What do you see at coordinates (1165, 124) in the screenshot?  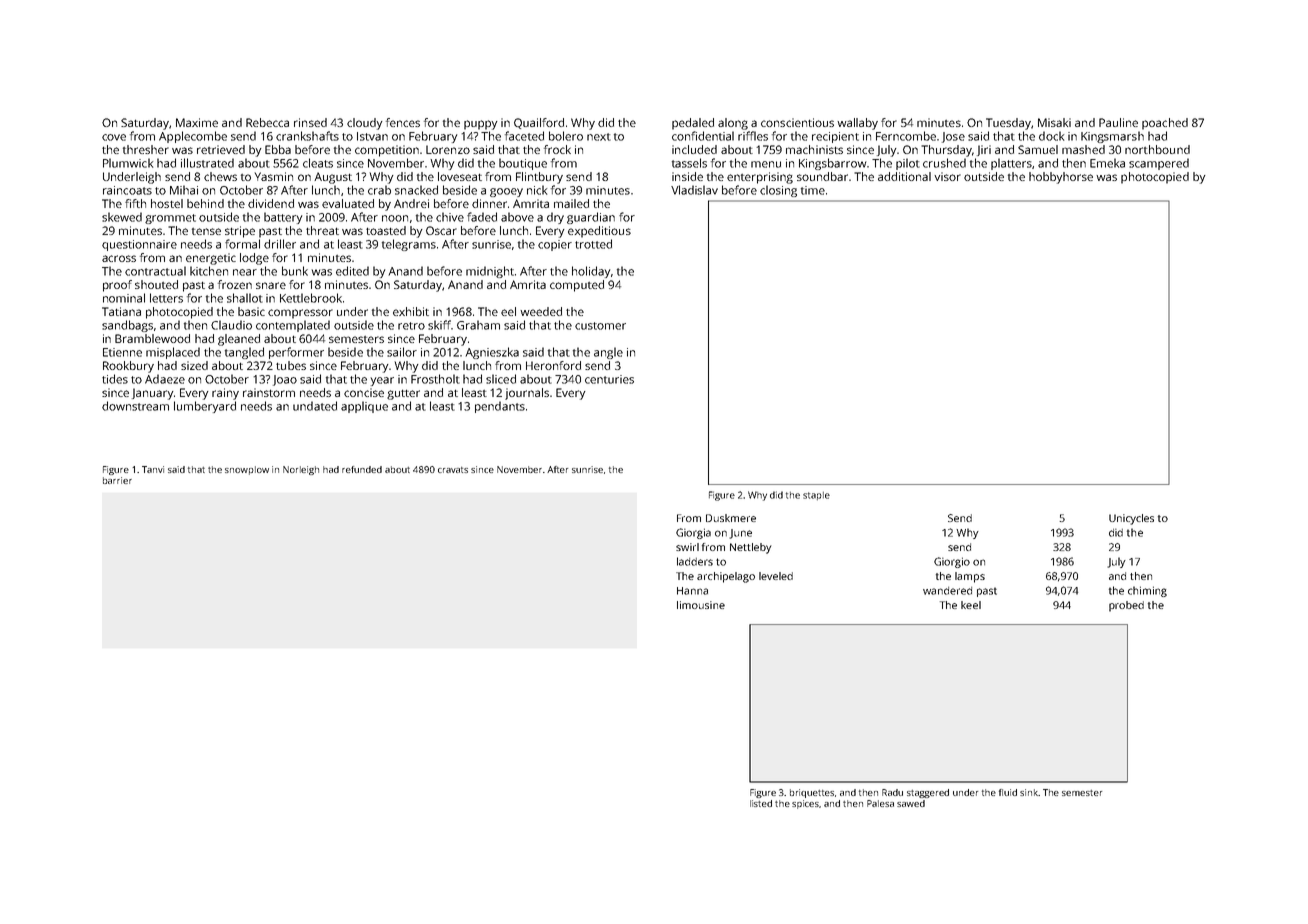 I see `poached` at bounding box center [1165, 124].
